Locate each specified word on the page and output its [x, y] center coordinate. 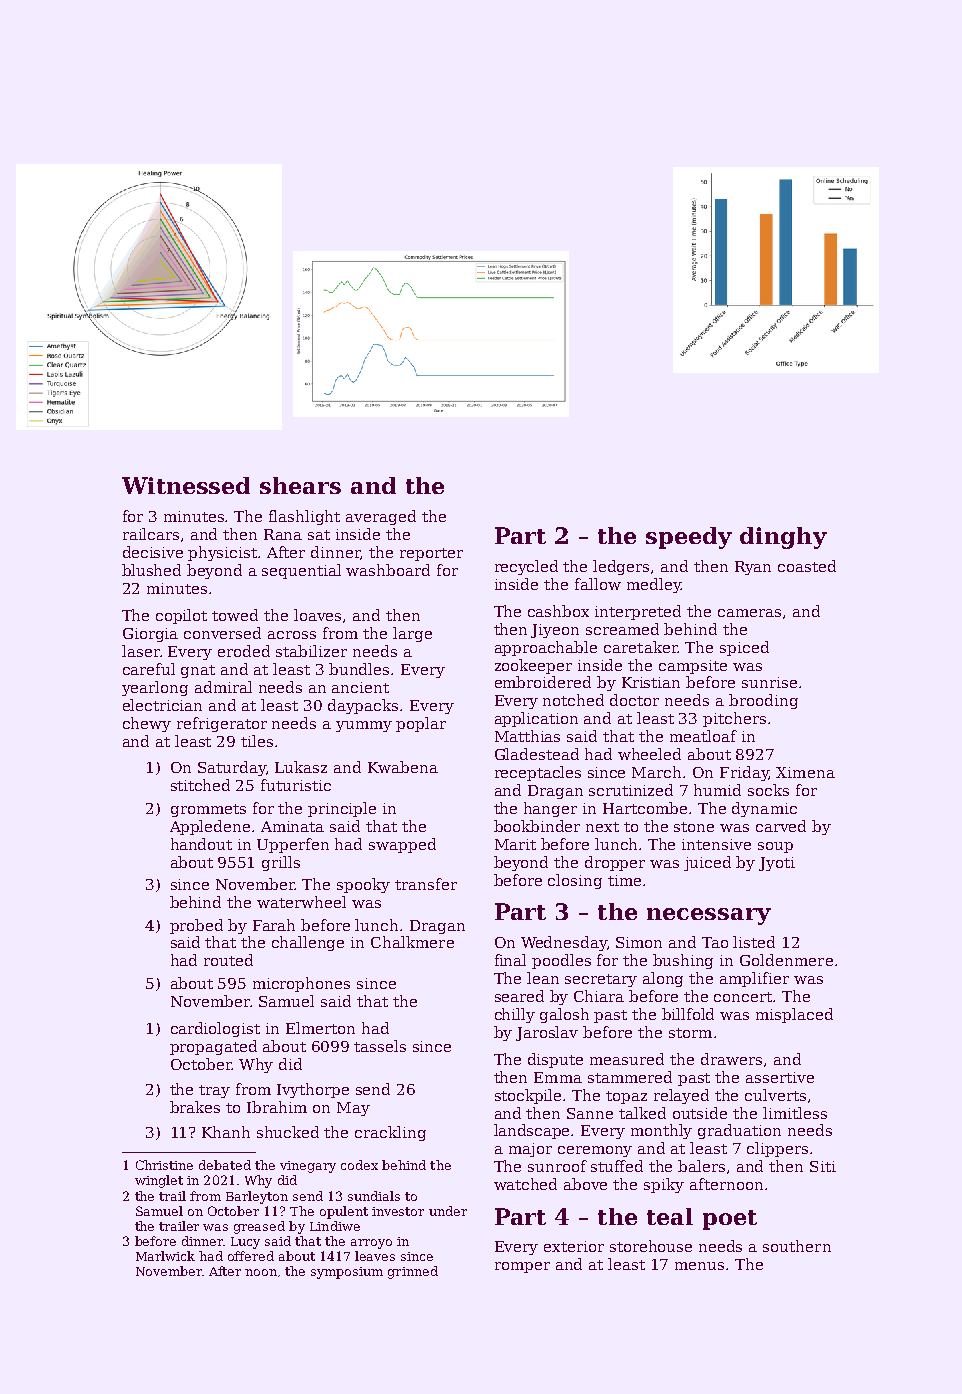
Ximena [805, 772]
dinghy [783, 538]
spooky [363, 885]
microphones [301, 984]
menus [699, 1266]
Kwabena [403, 767]
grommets [208, 810]
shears [300, 485]
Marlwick [165, 1256]
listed [754, 942]
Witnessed [186, 485]
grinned [413, 1272]
